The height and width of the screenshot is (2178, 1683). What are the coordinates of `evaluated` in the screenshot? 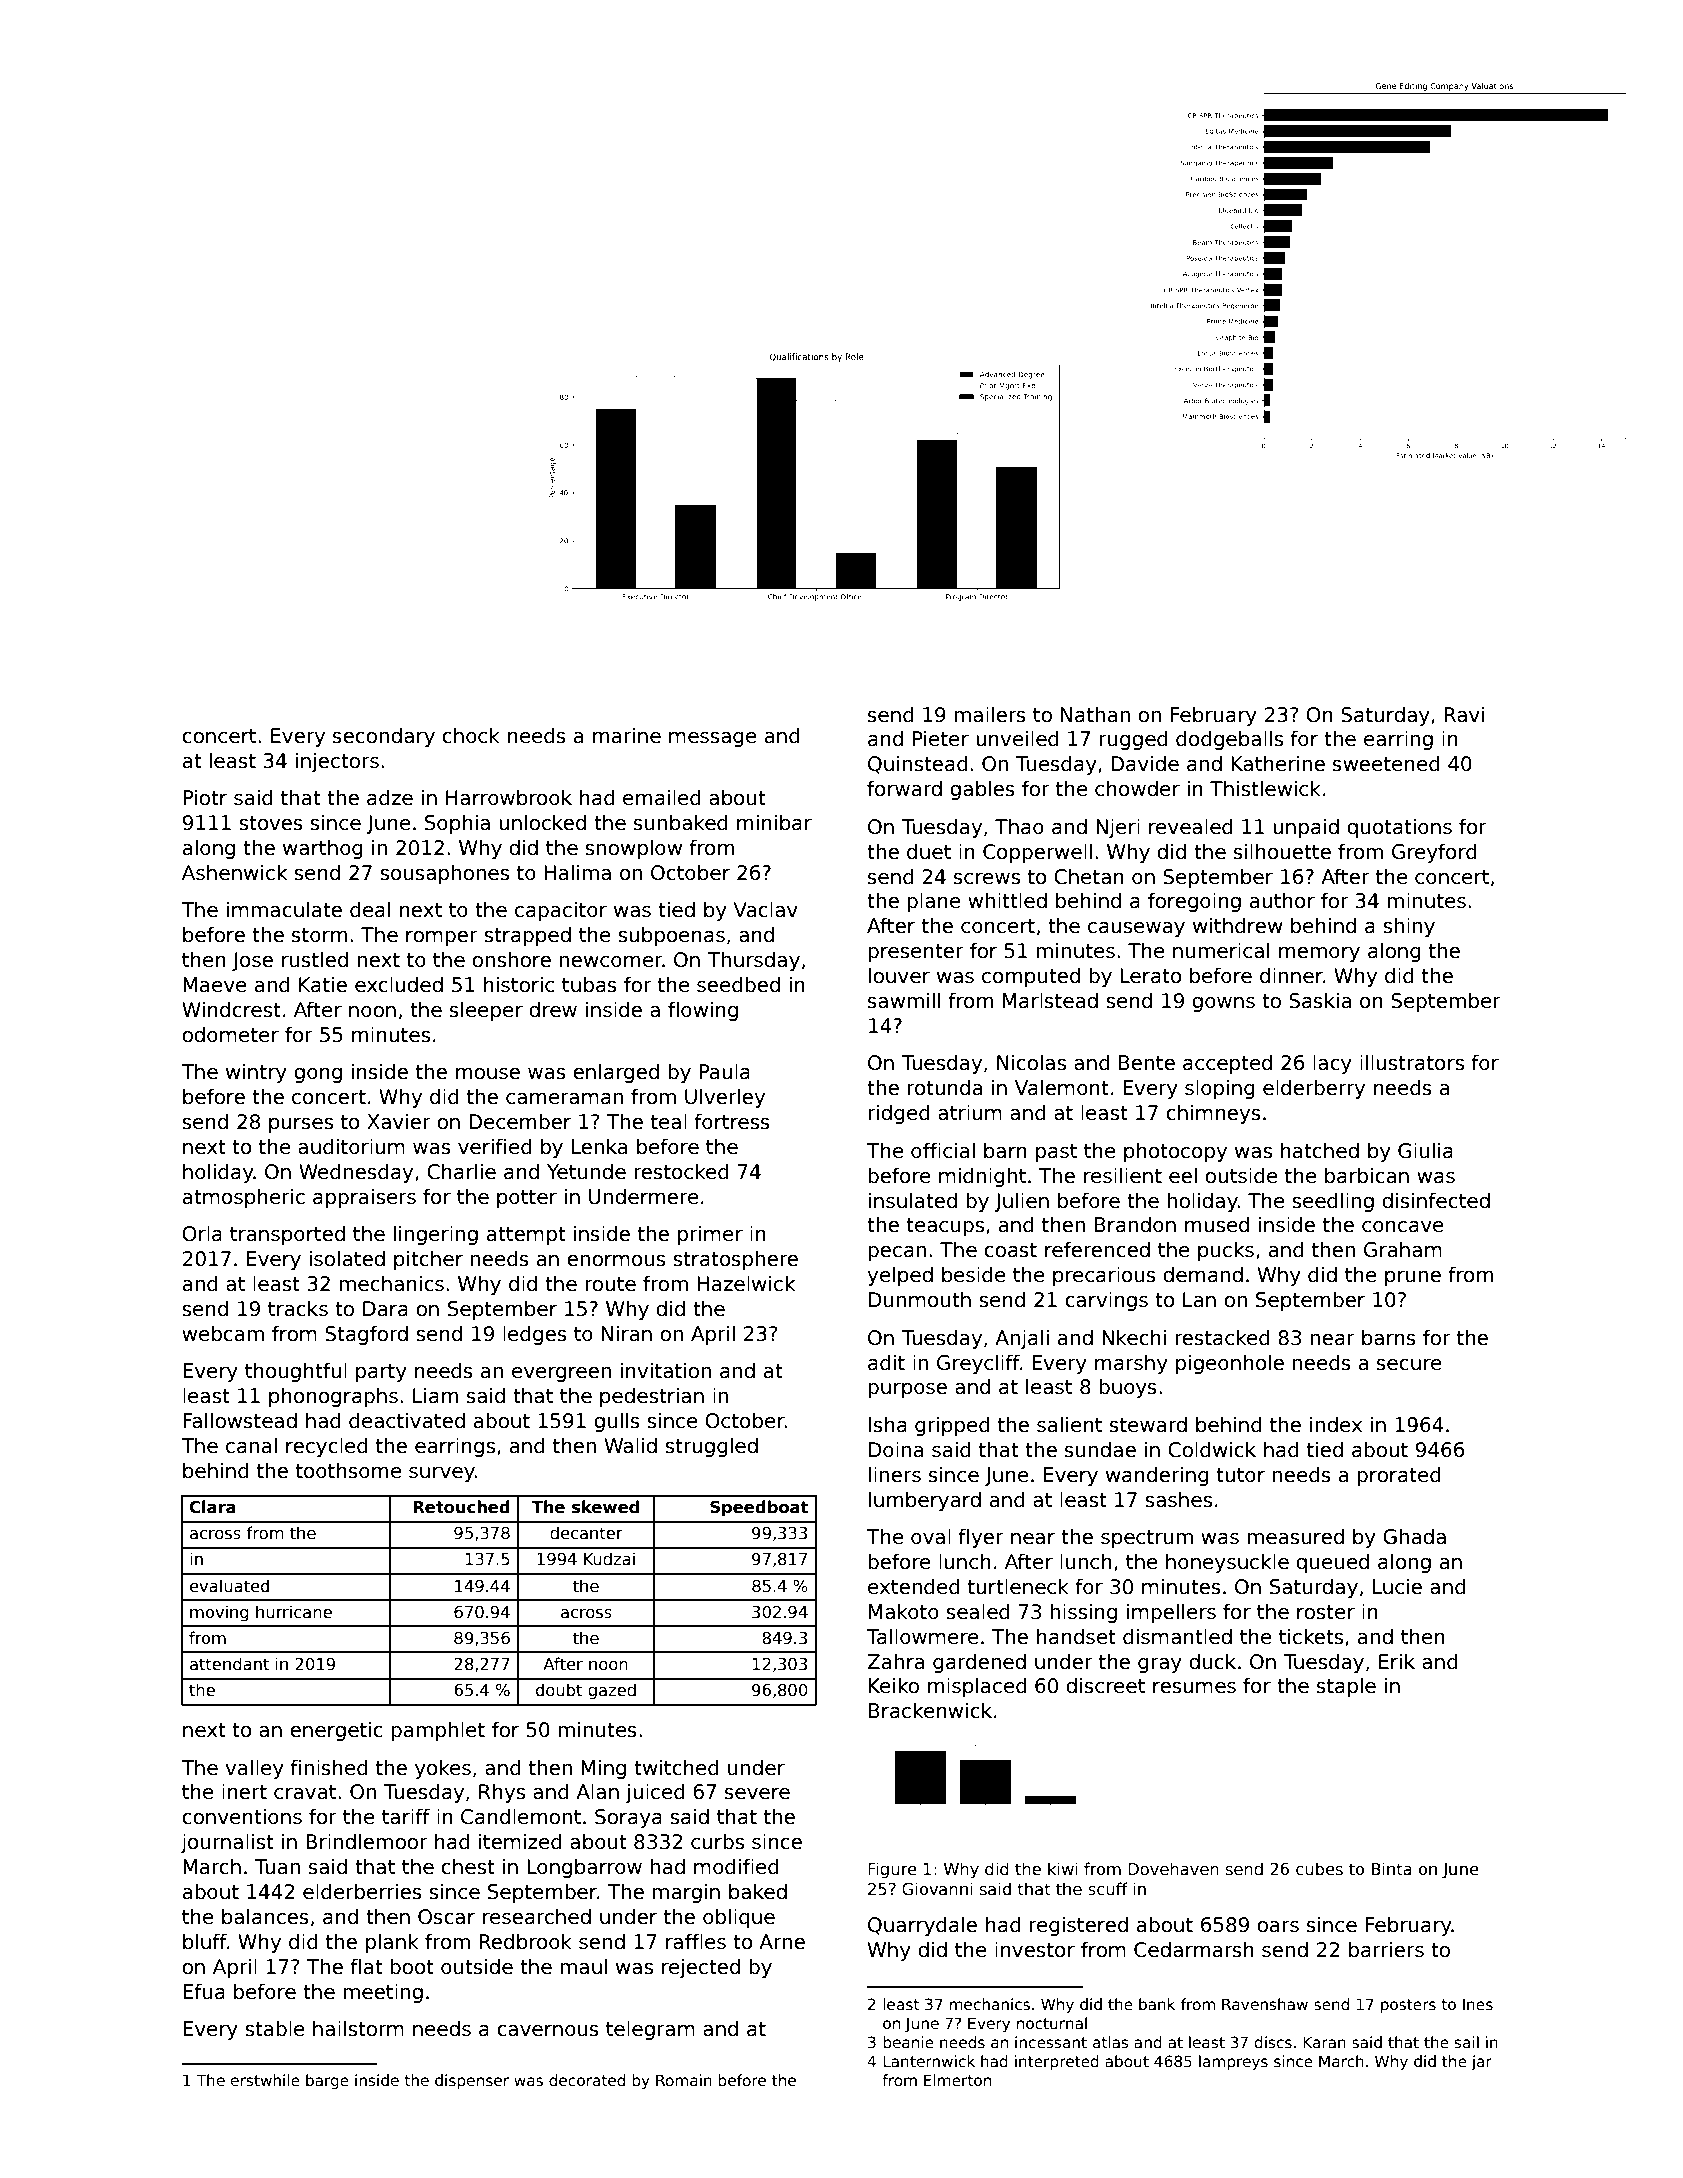 It's located at (229, 1586).
